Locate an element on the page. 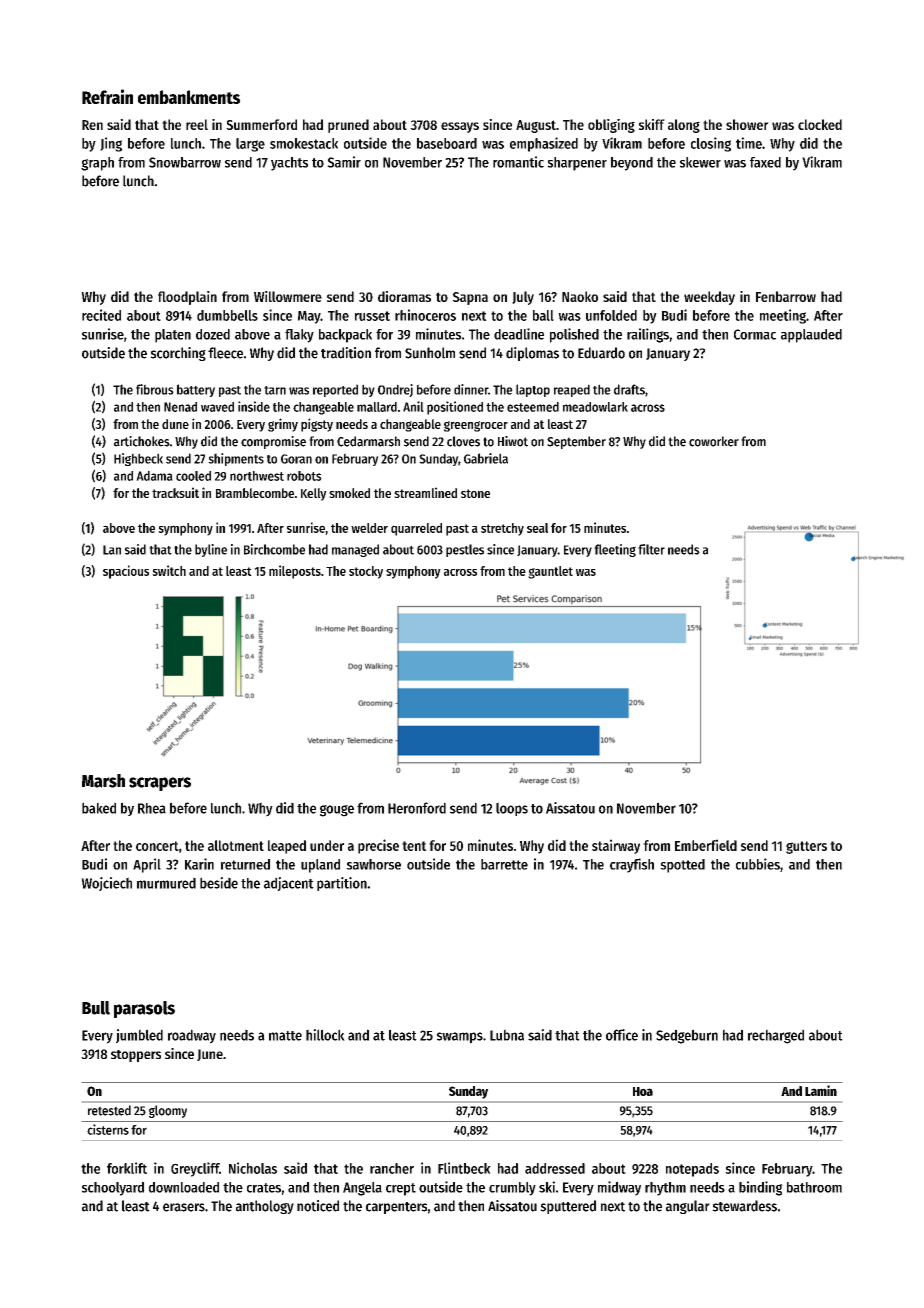 This image has width=924, height=1308. Refrain is located at coordinates (107, 96).
